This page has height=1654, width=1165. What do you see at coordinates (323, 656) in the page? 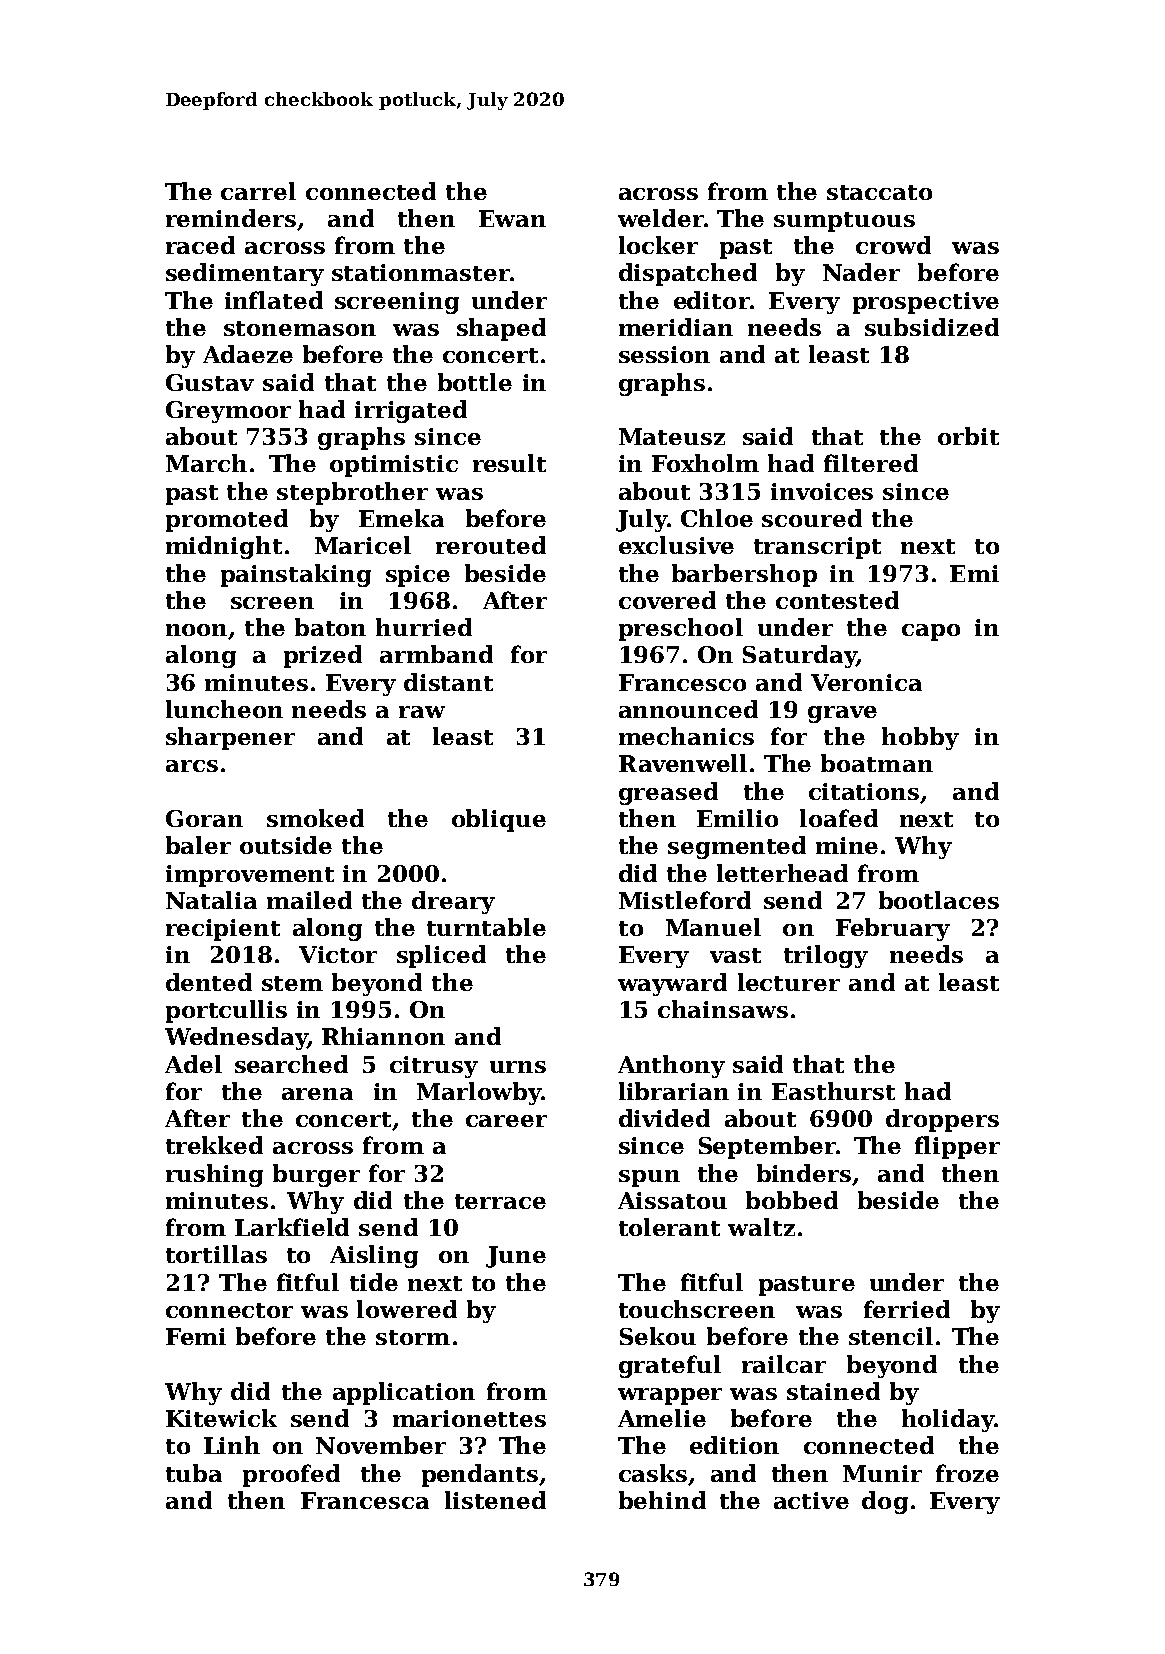
I see `prized` at bounding box center [323, 656].
